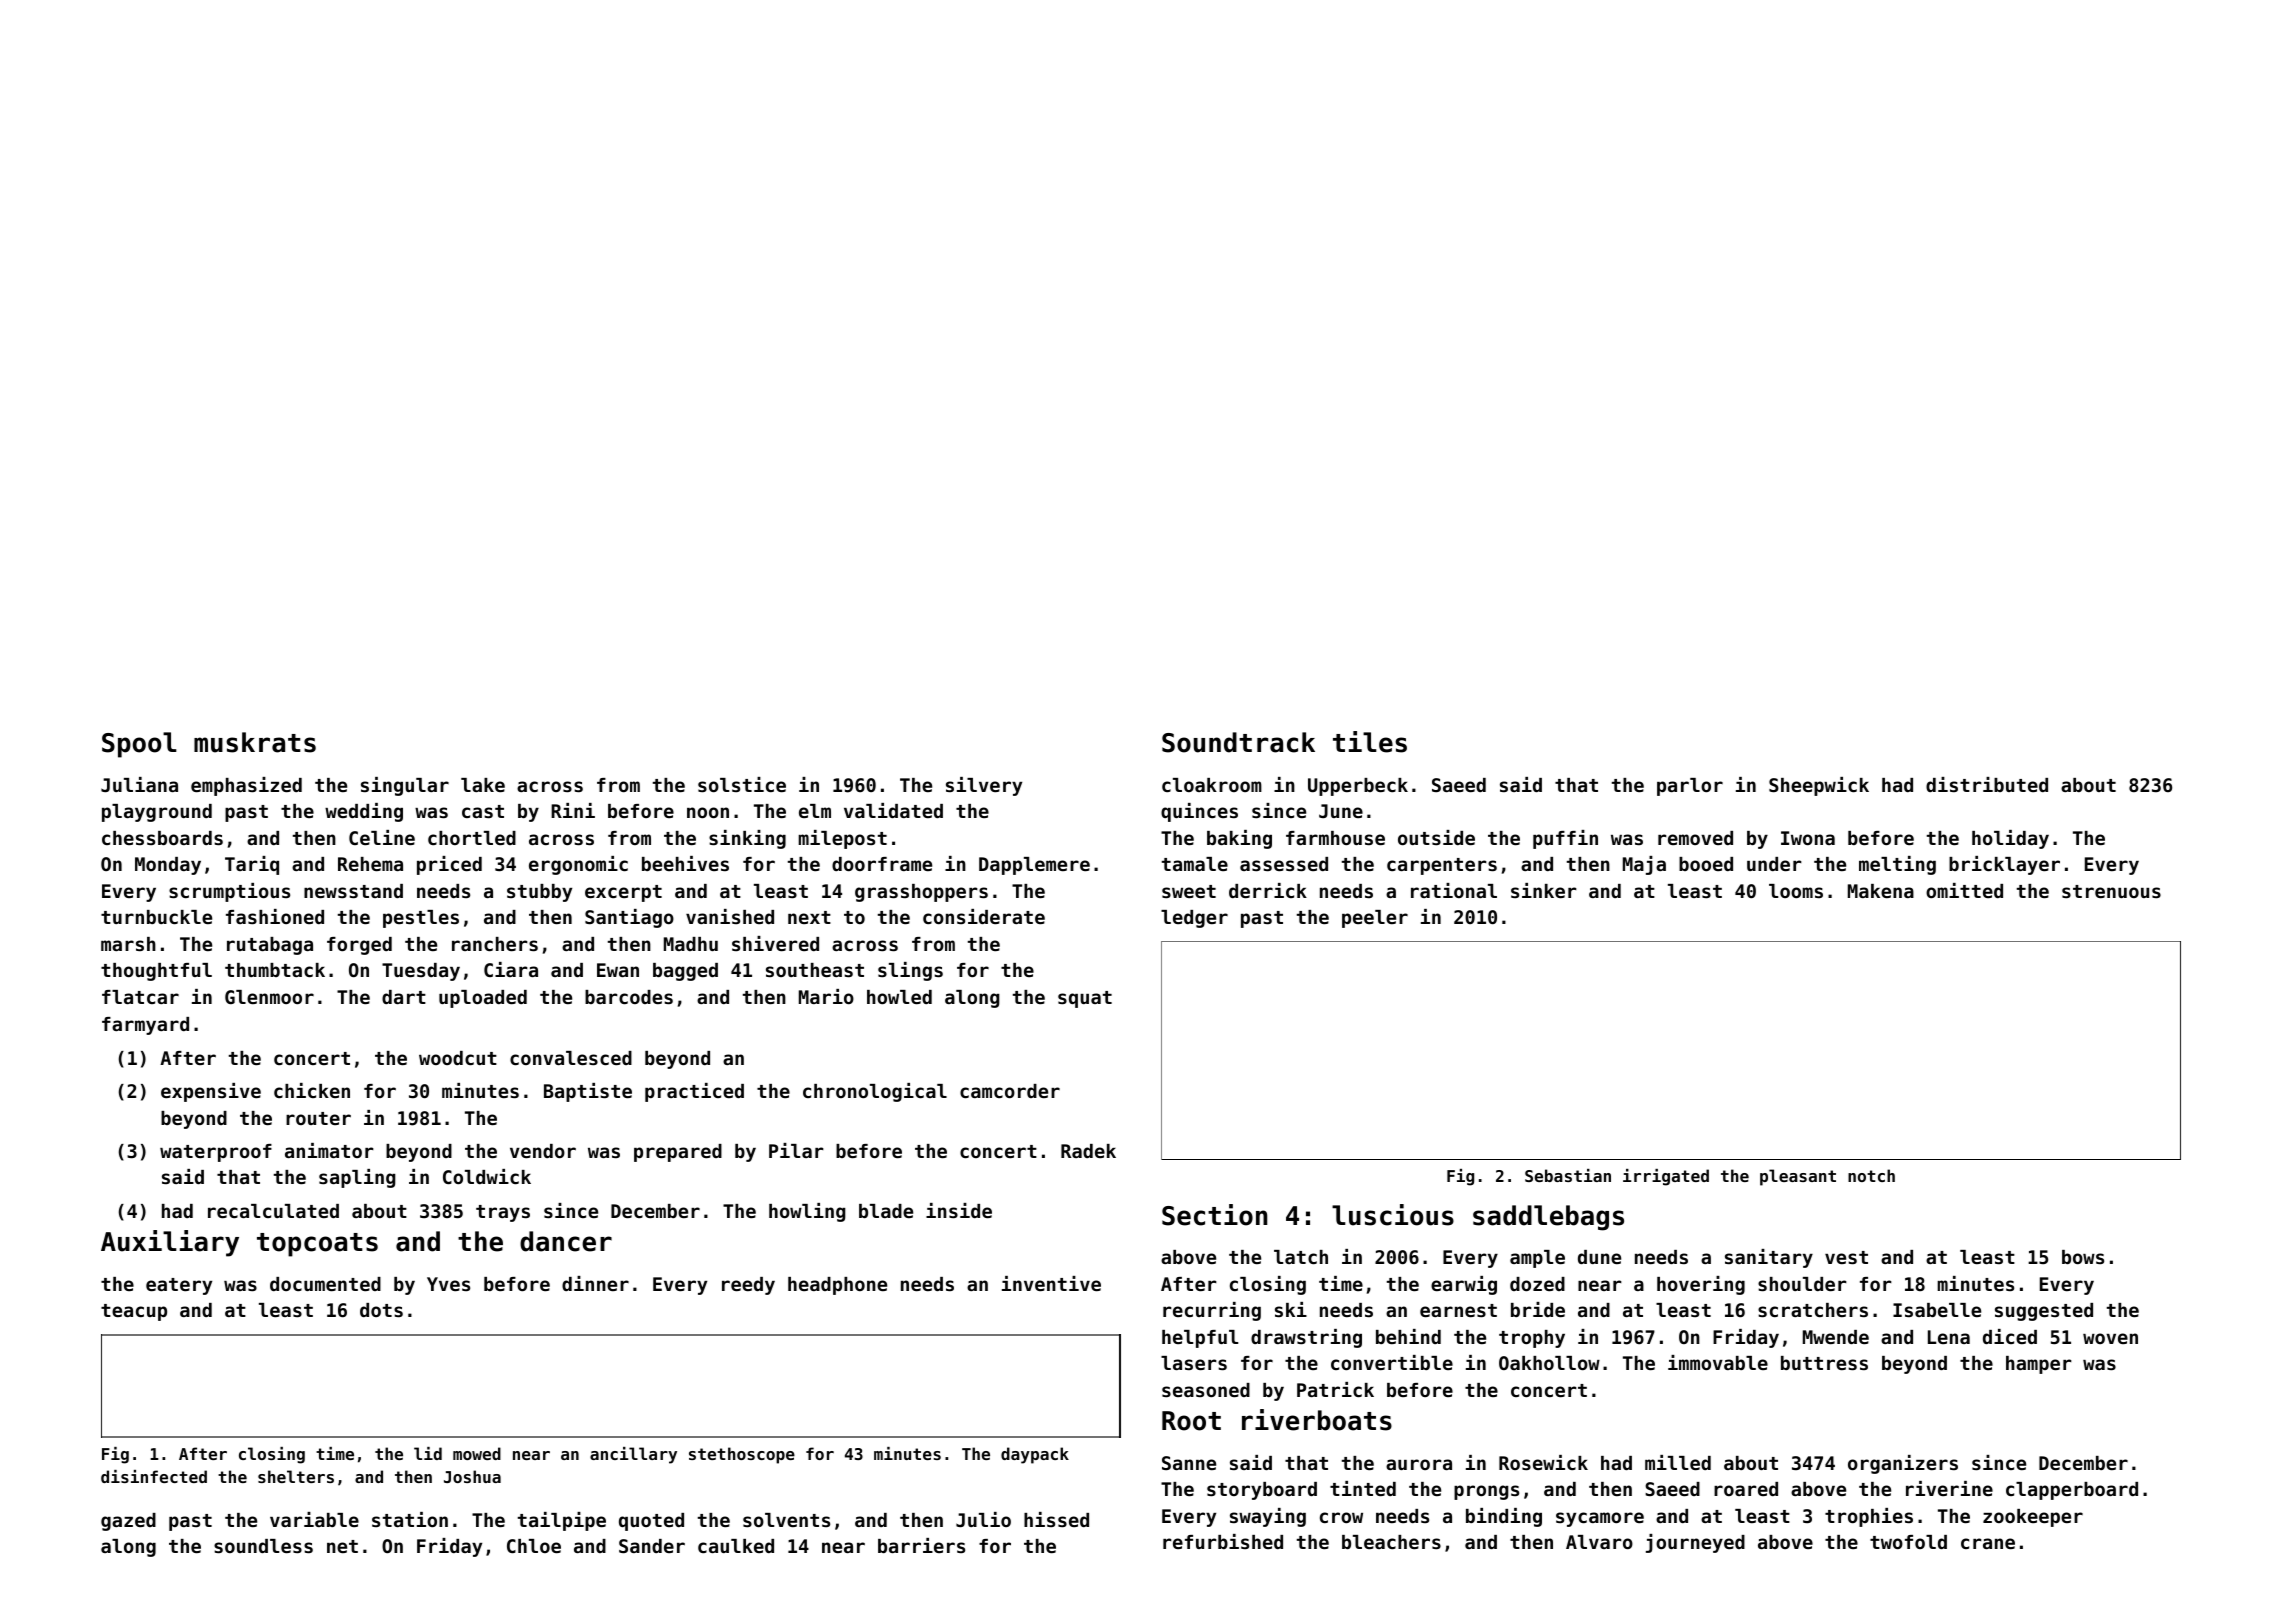 The height and width of the document is (1614, 2282). Describe the element at coordinates (629, 997) in the document. I see `barcodes` at that location.
